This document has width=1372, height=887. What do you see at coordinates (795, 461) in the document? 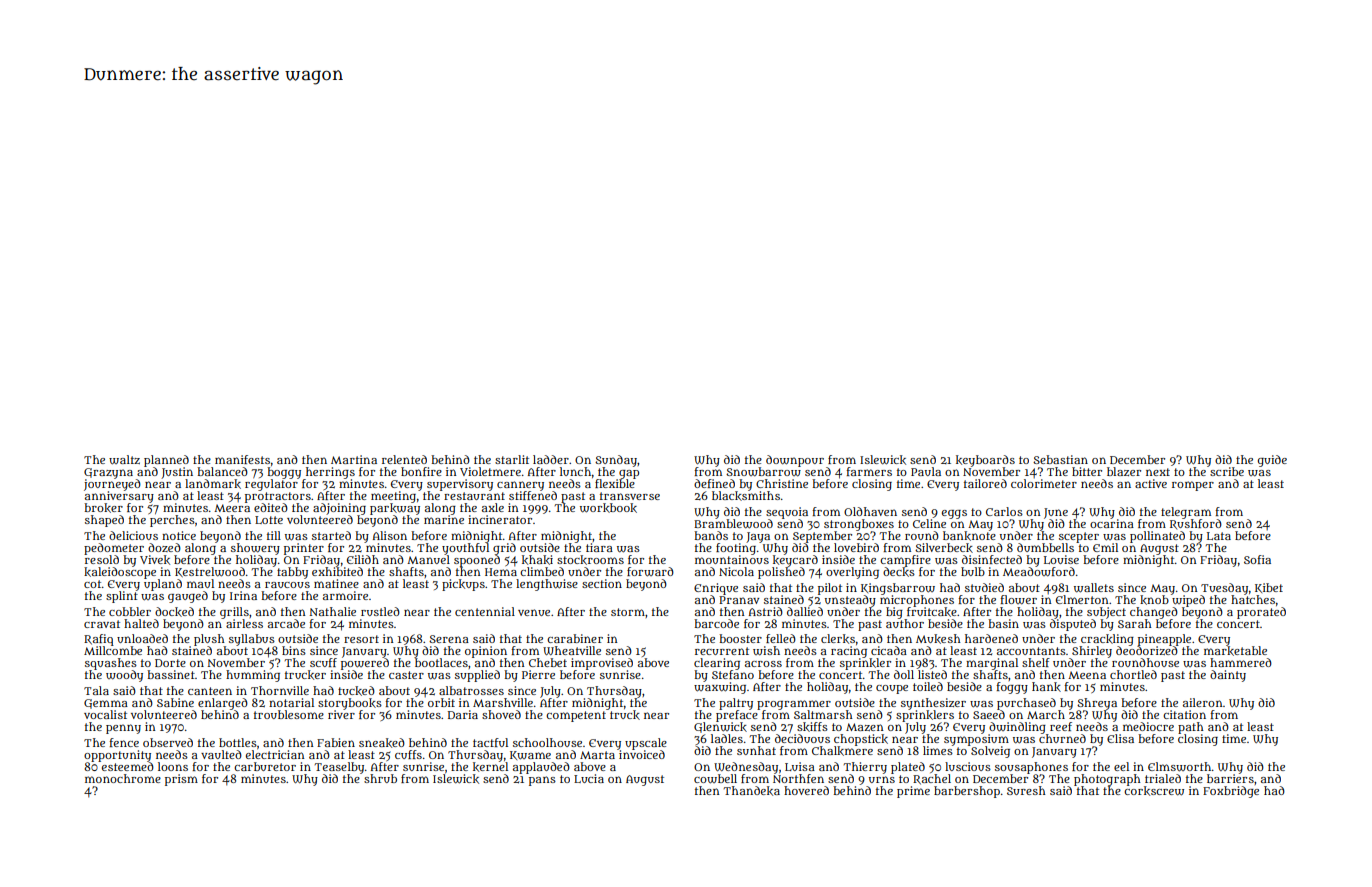
I see `downpour` at bounding box center [795, 461].
